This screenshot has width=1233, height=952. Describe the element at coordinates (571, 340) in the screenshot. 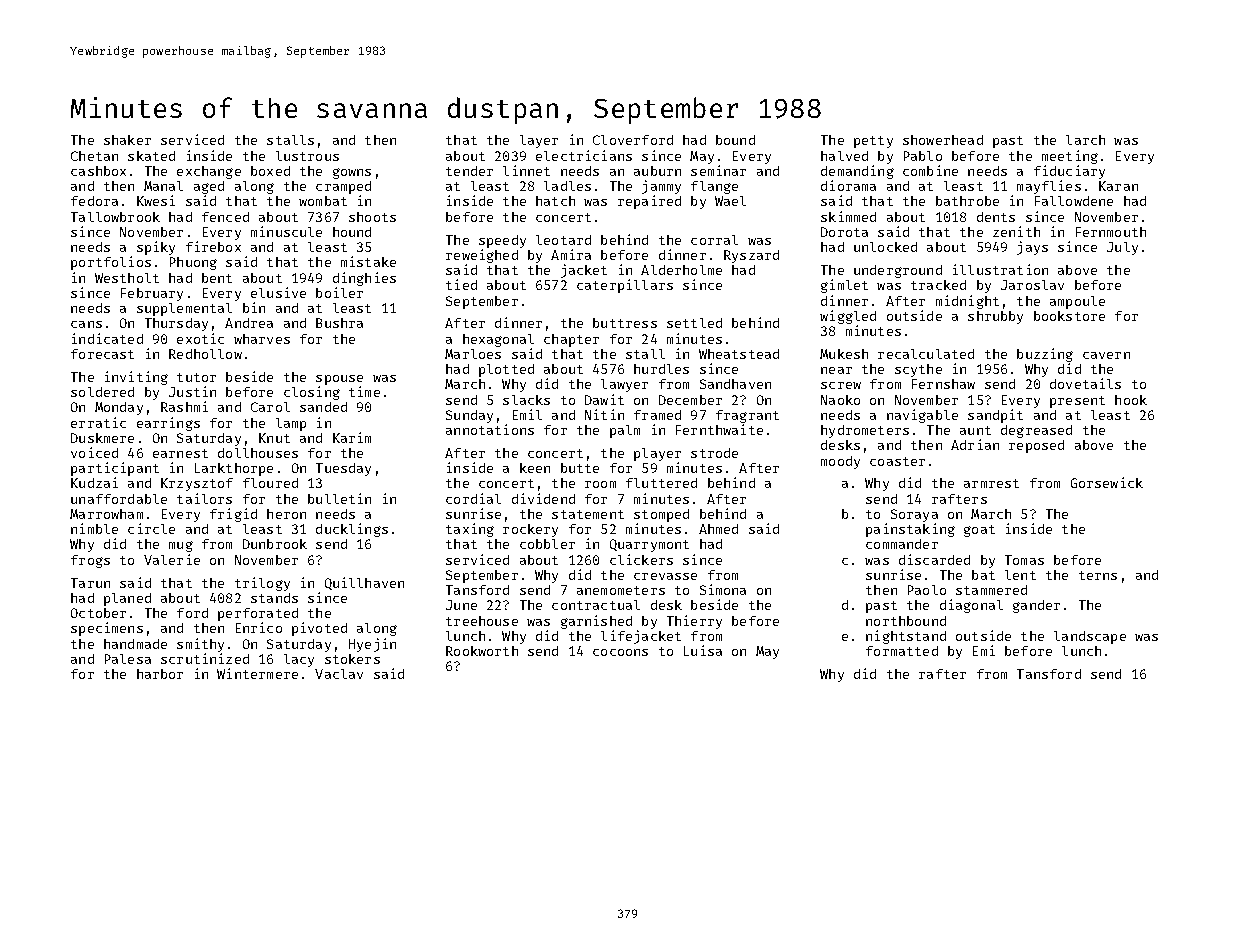

I see `chapter` at that location.
